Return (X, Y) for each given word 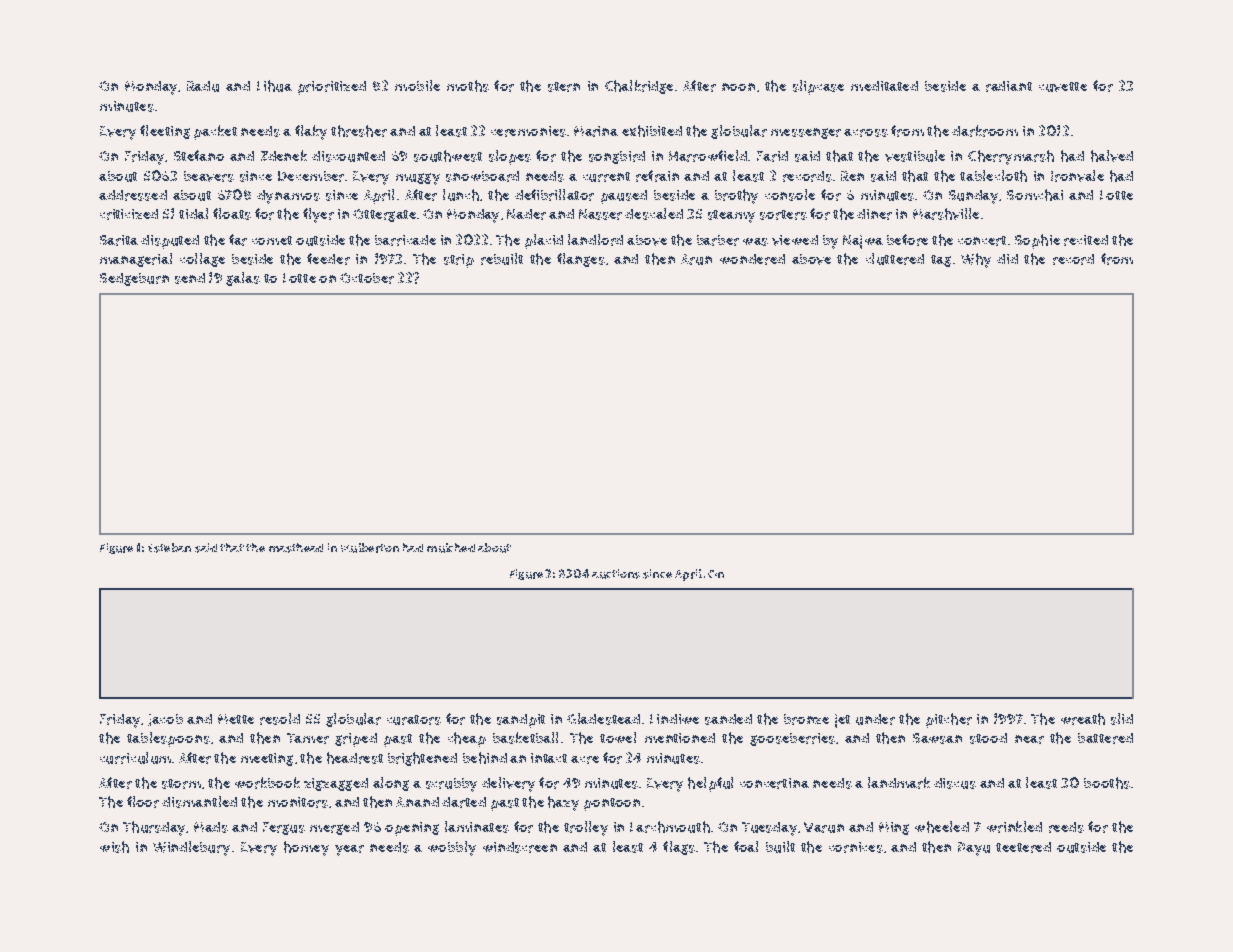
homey (306, 848)
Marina (596, 131)
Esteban (169, 548)
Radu (203, 86)
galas (243, 279)
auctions (616, 574)
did (1007, 259)
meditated (884, 86)
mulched (451, 548)
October (367, 278)
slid (1122, 719)
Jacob (165, 720)
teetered (1023, 847)
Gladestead (603, 719)
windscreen (520, 847)
